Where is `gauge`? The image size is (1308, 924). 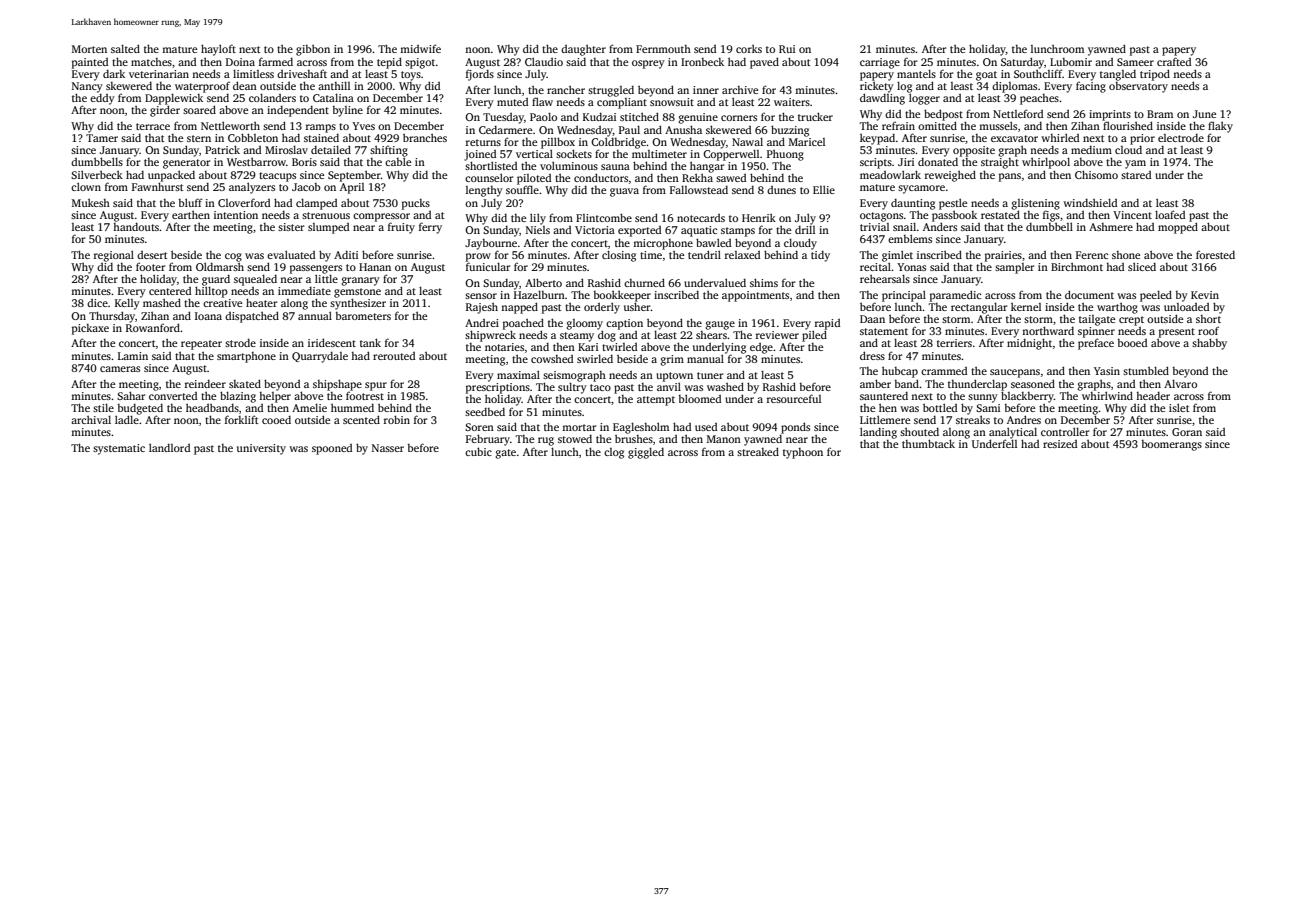
gauge is located at coordinates (720, 325).
